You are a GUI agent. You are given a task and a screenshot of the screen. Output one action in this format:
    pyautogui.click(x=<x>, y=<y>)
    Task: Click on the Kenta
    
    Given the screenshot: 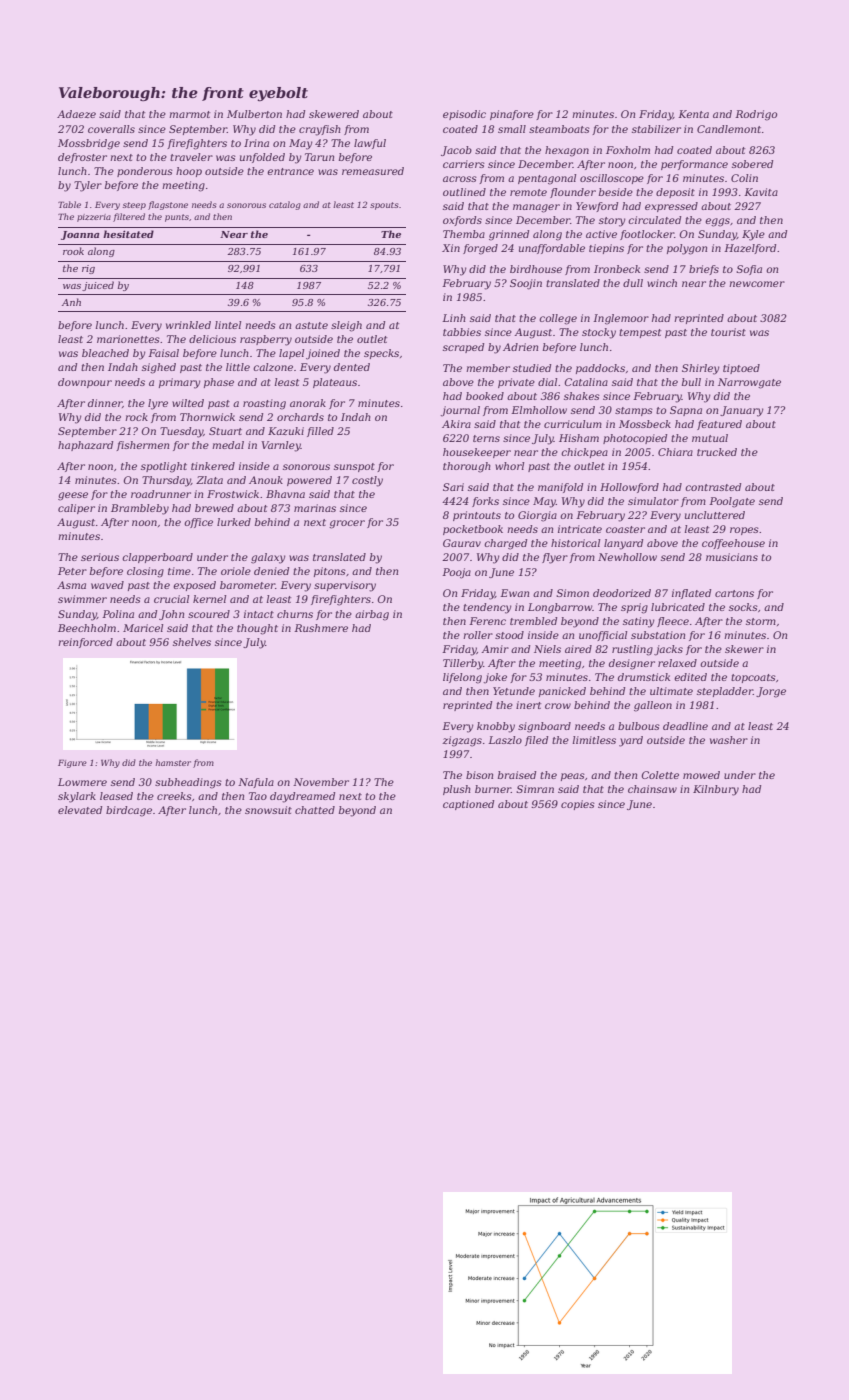 What is the action you would take?
    pyautogui.click(x=693, y=114)
